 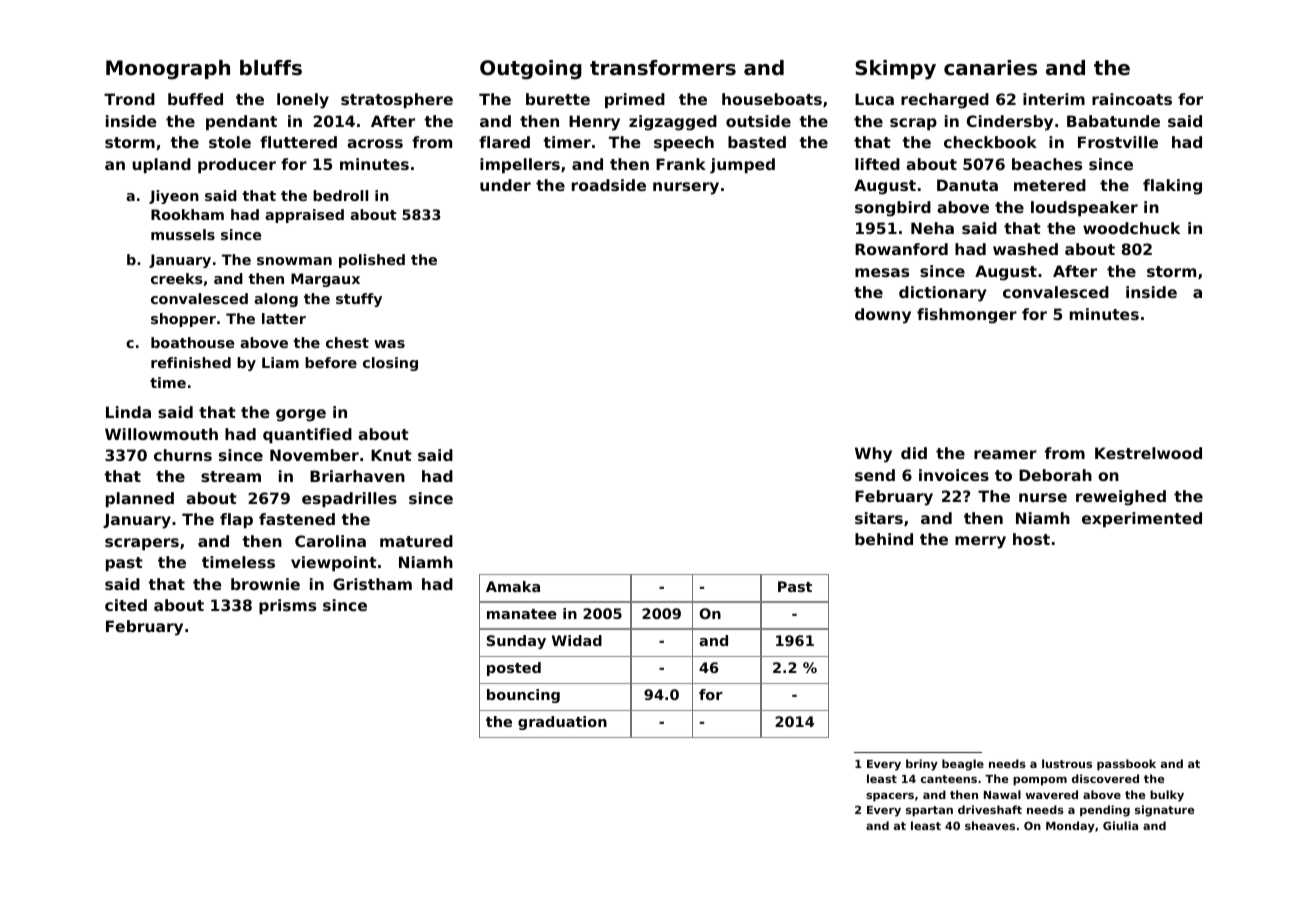 I want to click on graduation, so click(x=562, y=723).
